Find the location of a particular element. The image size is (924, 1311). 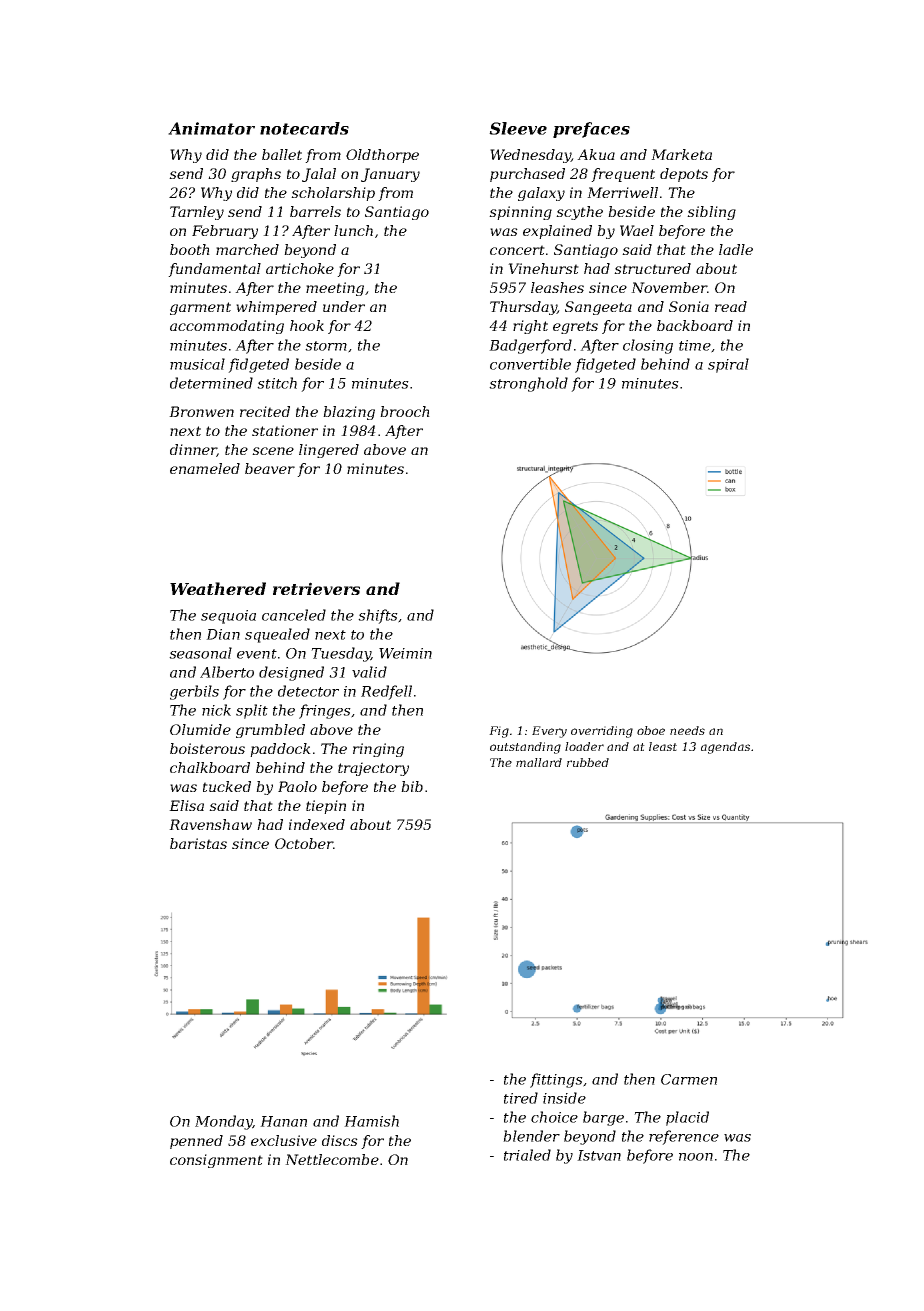

stationer is located at coordinates (285, 430).
